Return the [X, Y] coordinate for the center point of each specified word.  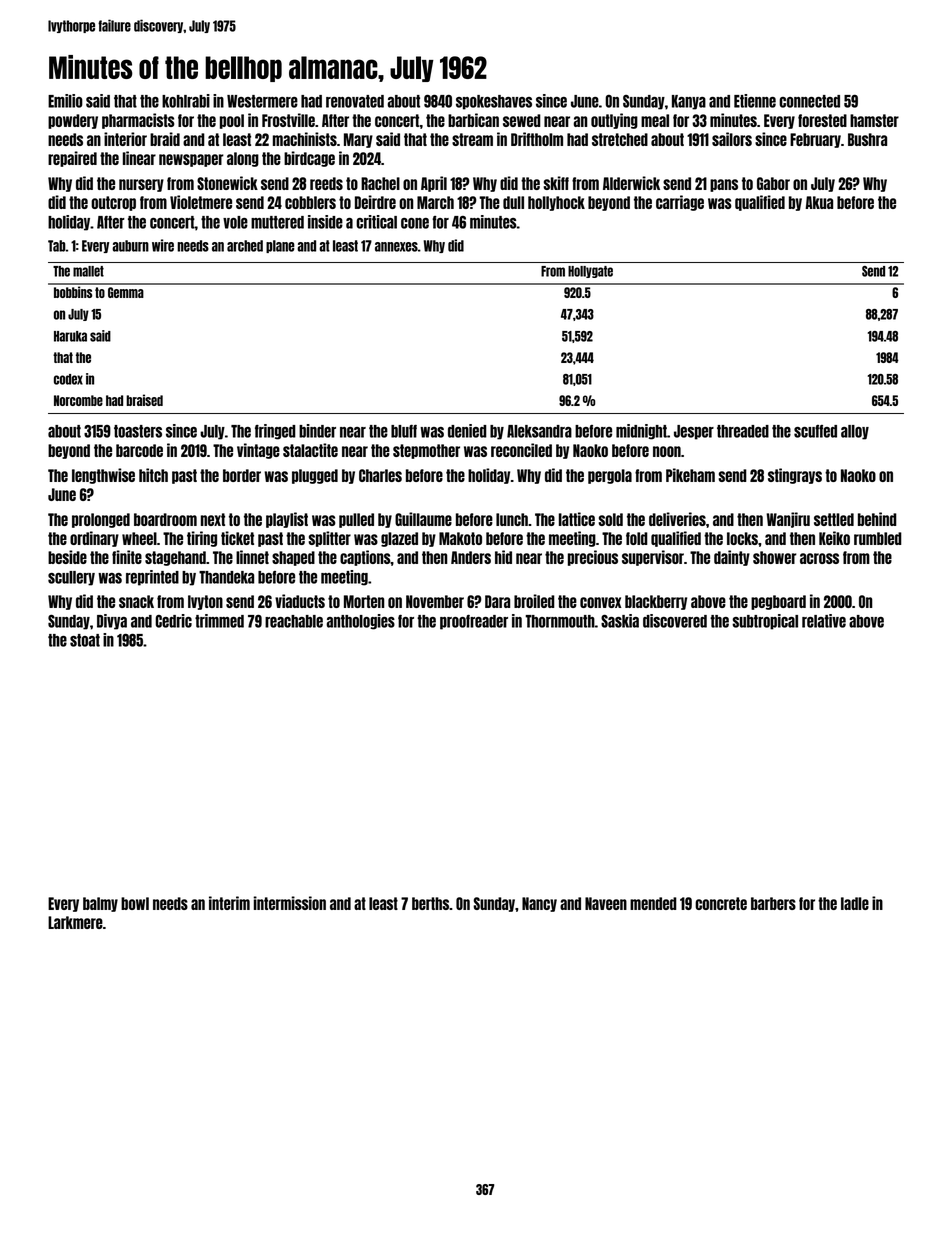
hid [503, 557]
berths [430, 903]
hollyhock [556, 203]
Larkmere [75, 922]
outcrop [113, 203]
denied [467, 431]
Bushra [867, 139]
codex [68, 379]
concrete [721, 903]
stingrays [795, 476]
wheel [139, 538]
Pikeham [690, 475]
